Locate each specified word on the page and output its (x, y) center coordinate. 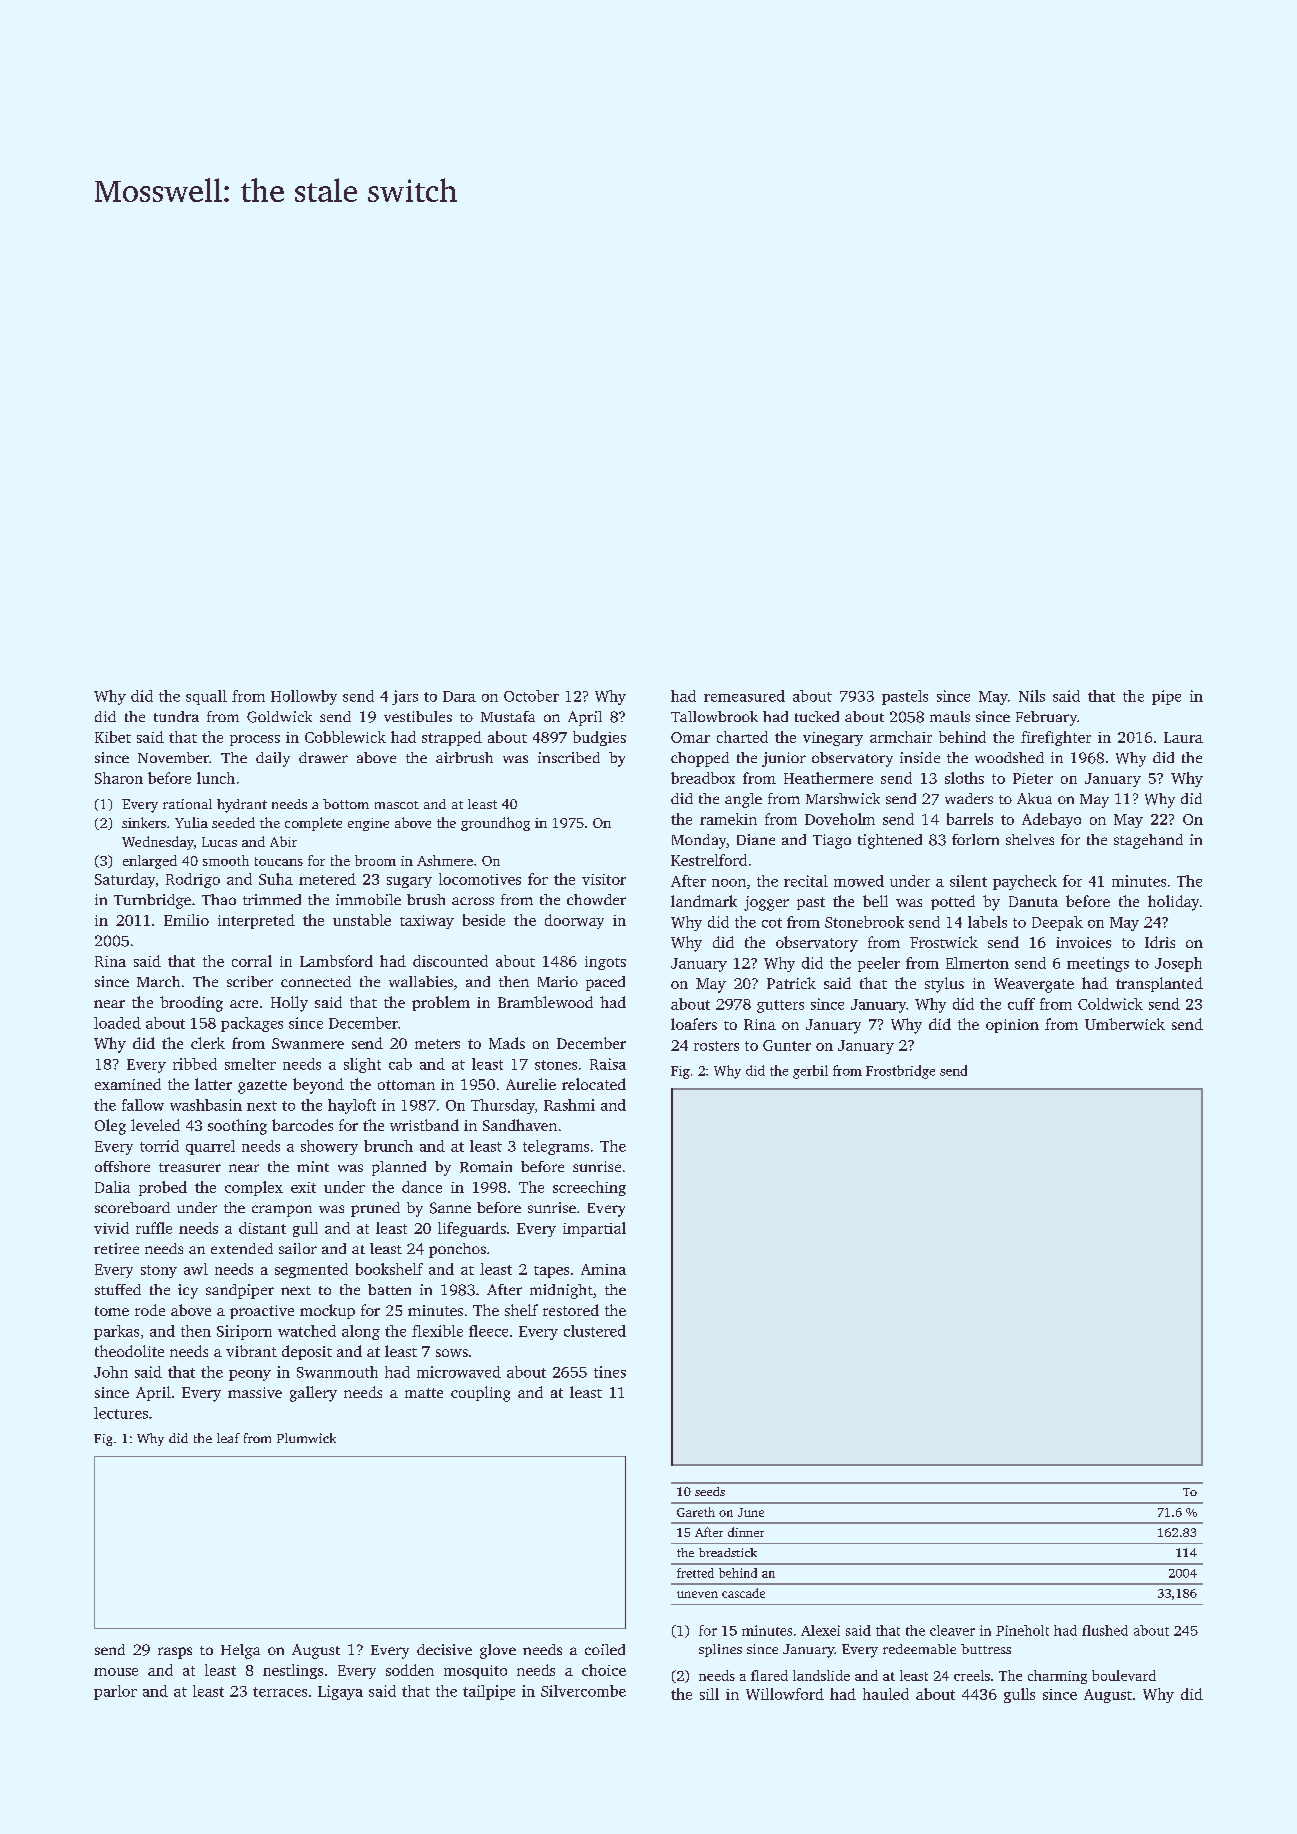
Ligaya (340, 1692)
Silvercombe (583, 1691)
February (1046, 718)
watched (307, 1331)
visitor (604, 879)
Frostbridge (900, 1072)
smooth (226, 860)
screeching (589, 1188)
